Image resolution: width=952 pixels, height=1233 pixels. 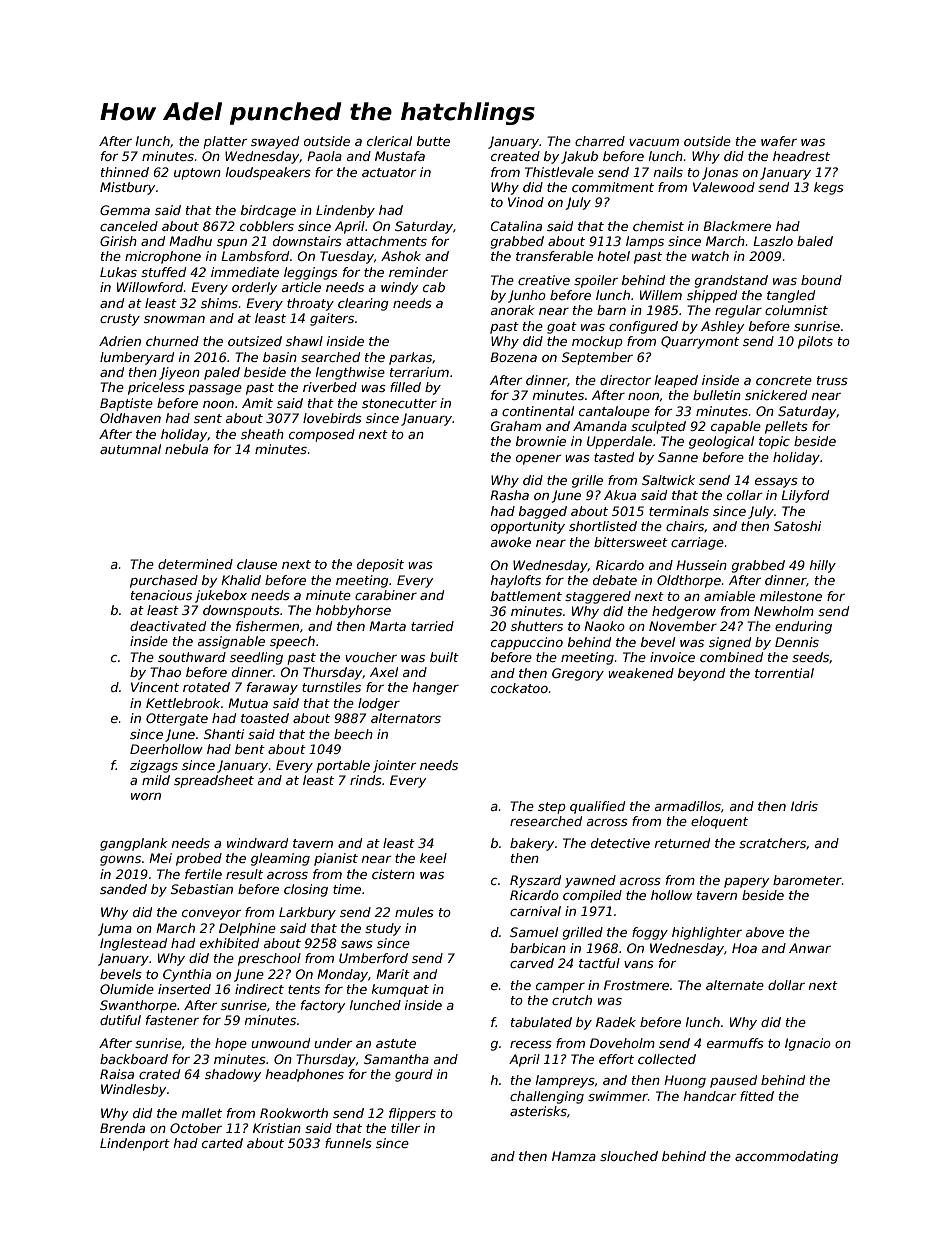 I want to click on funnels, so click(x=348, y=1143).
